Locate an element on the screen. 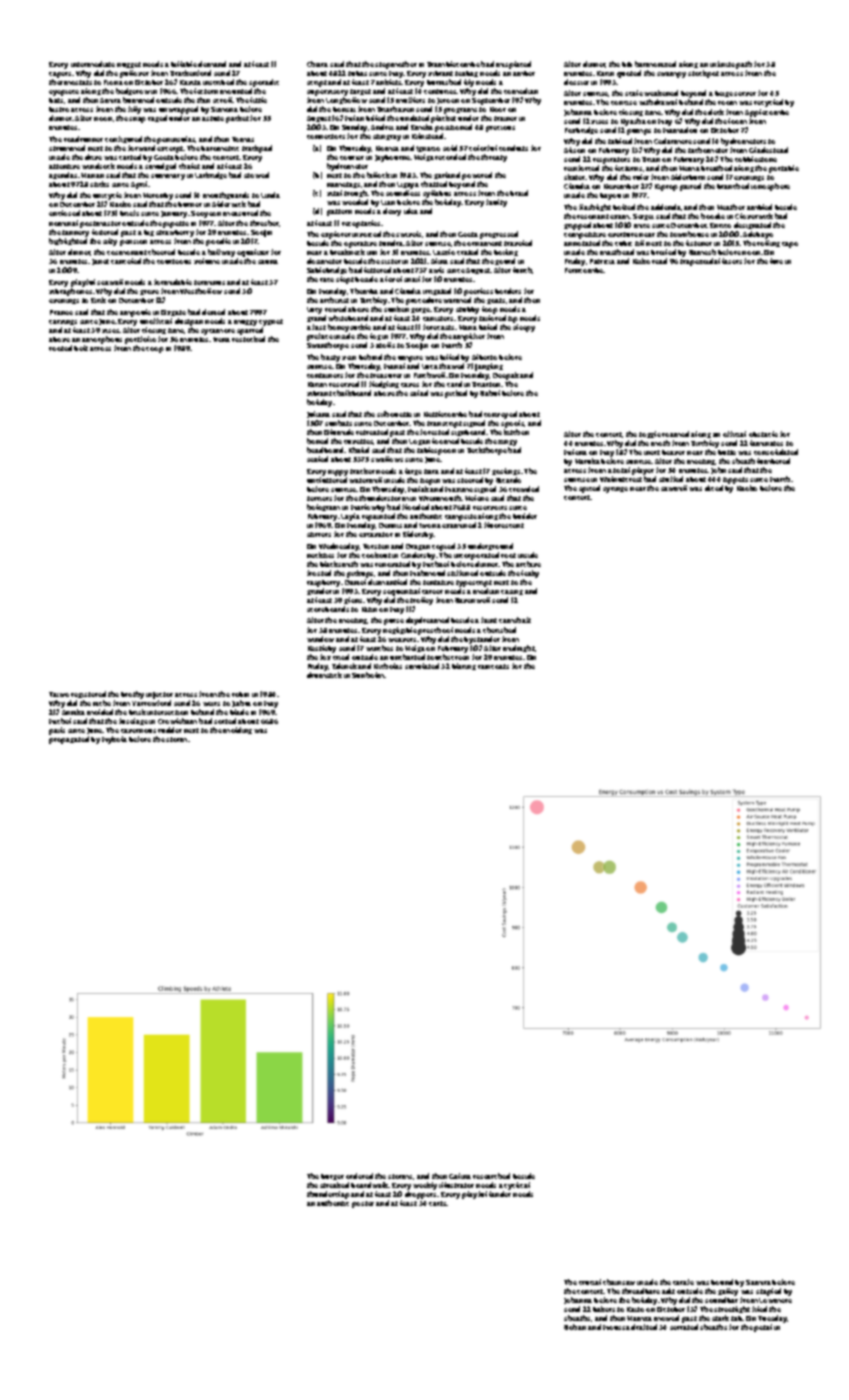 Image resolution: width=849 pixels, height=1400 pixels. demand is located at coordinates (212, 64).
